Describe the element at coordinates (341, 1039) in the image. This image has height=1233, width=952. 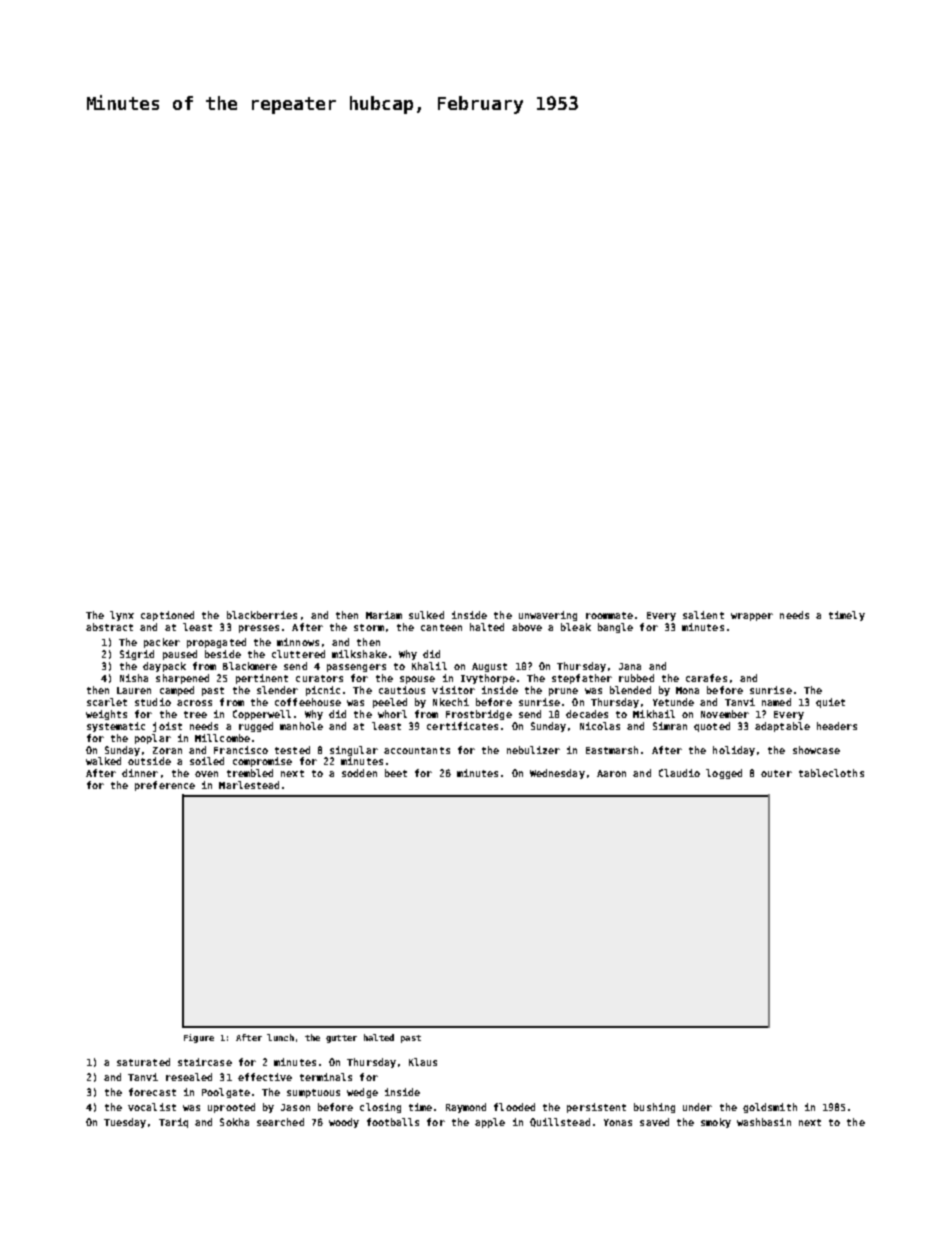
I see `gutter` at that location.
